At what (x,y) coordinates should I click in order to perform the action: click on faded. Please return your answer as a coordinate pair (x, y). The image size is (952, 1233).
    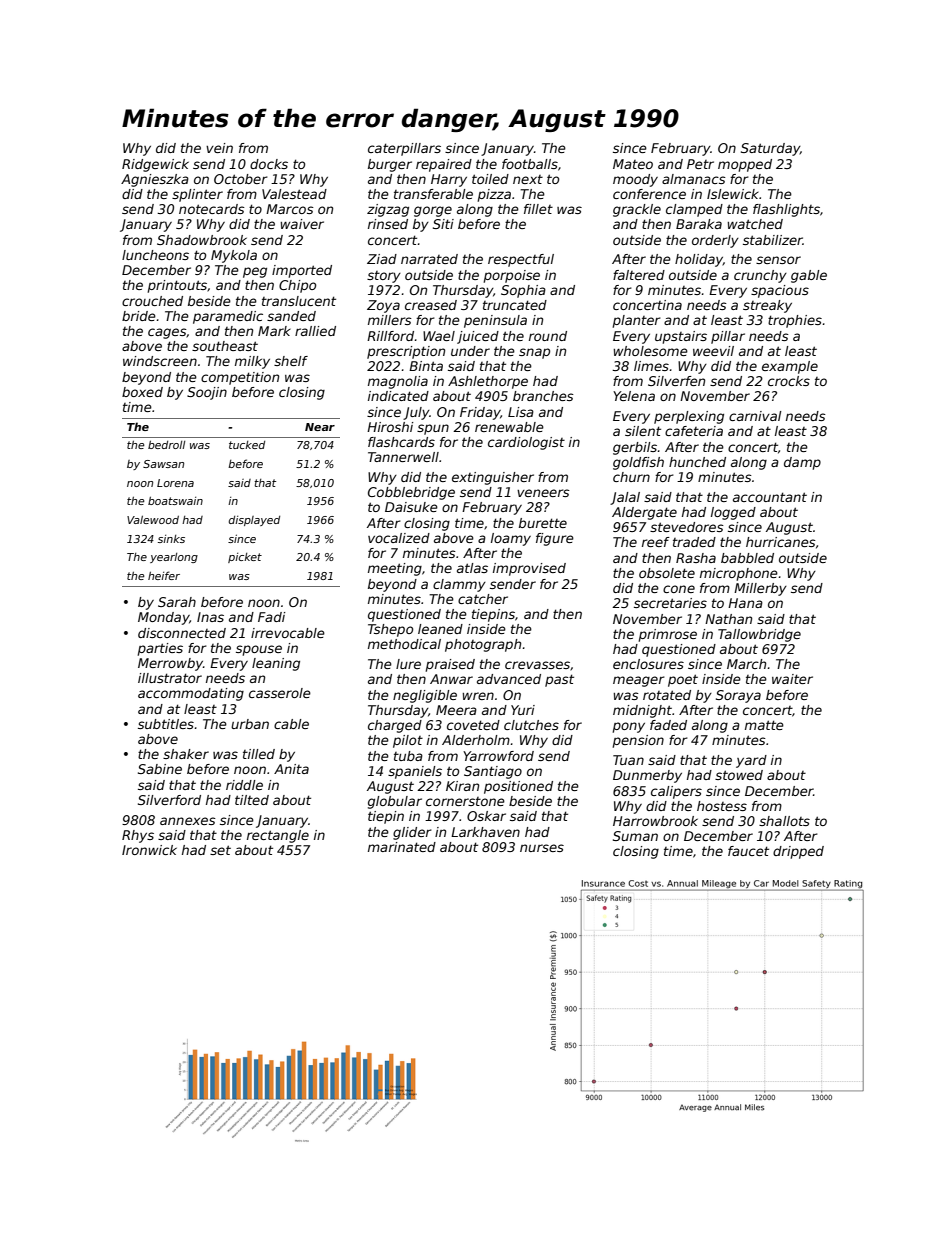
    Looking at the image, I should click on (668, 725).
